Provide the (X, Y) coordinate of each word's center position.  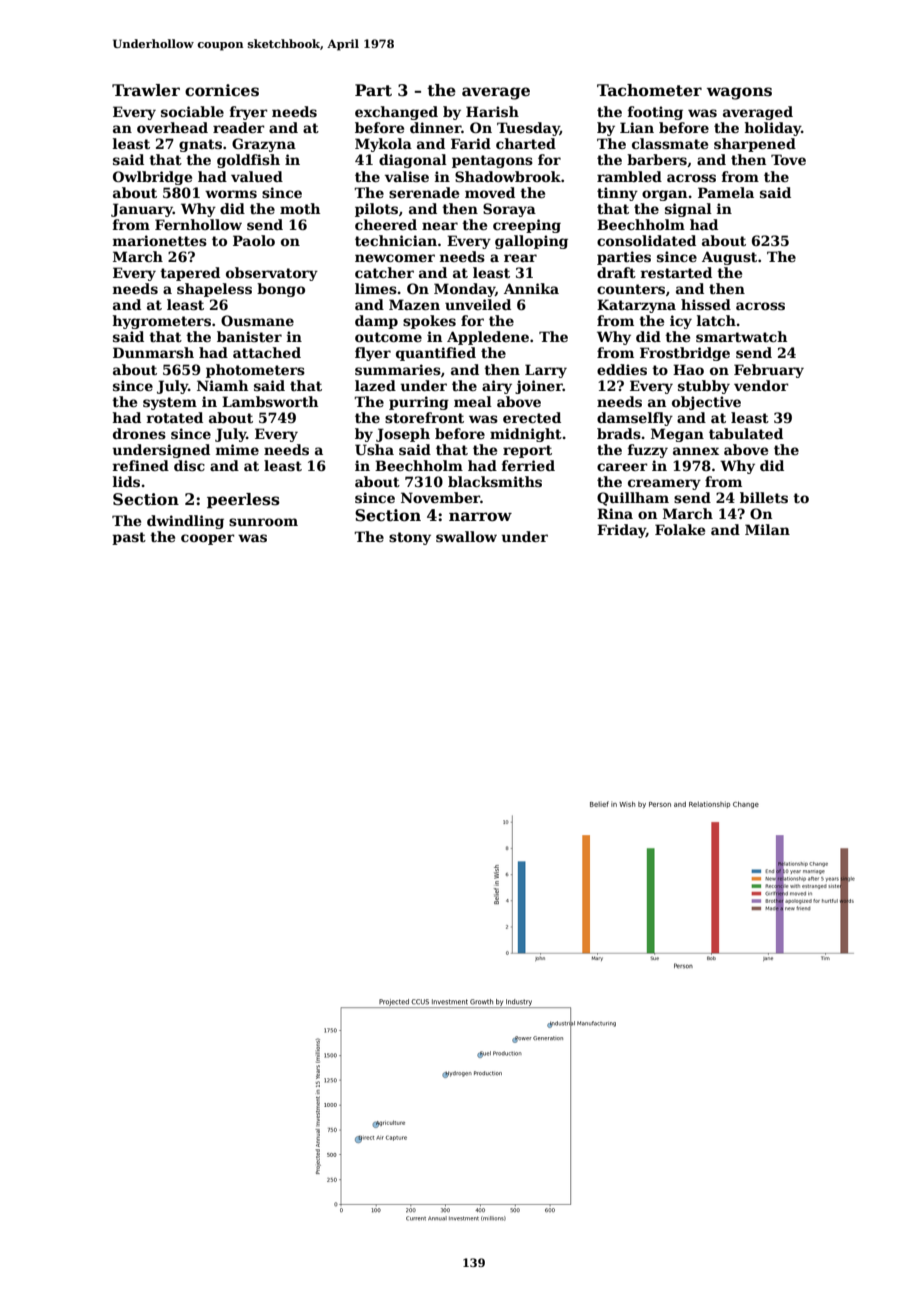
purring (419, 403)
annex (696, 451)
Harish (492, 111)
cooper (208, 539)
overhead (172, 127)
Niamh (222, 385)
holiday (773, 129)
